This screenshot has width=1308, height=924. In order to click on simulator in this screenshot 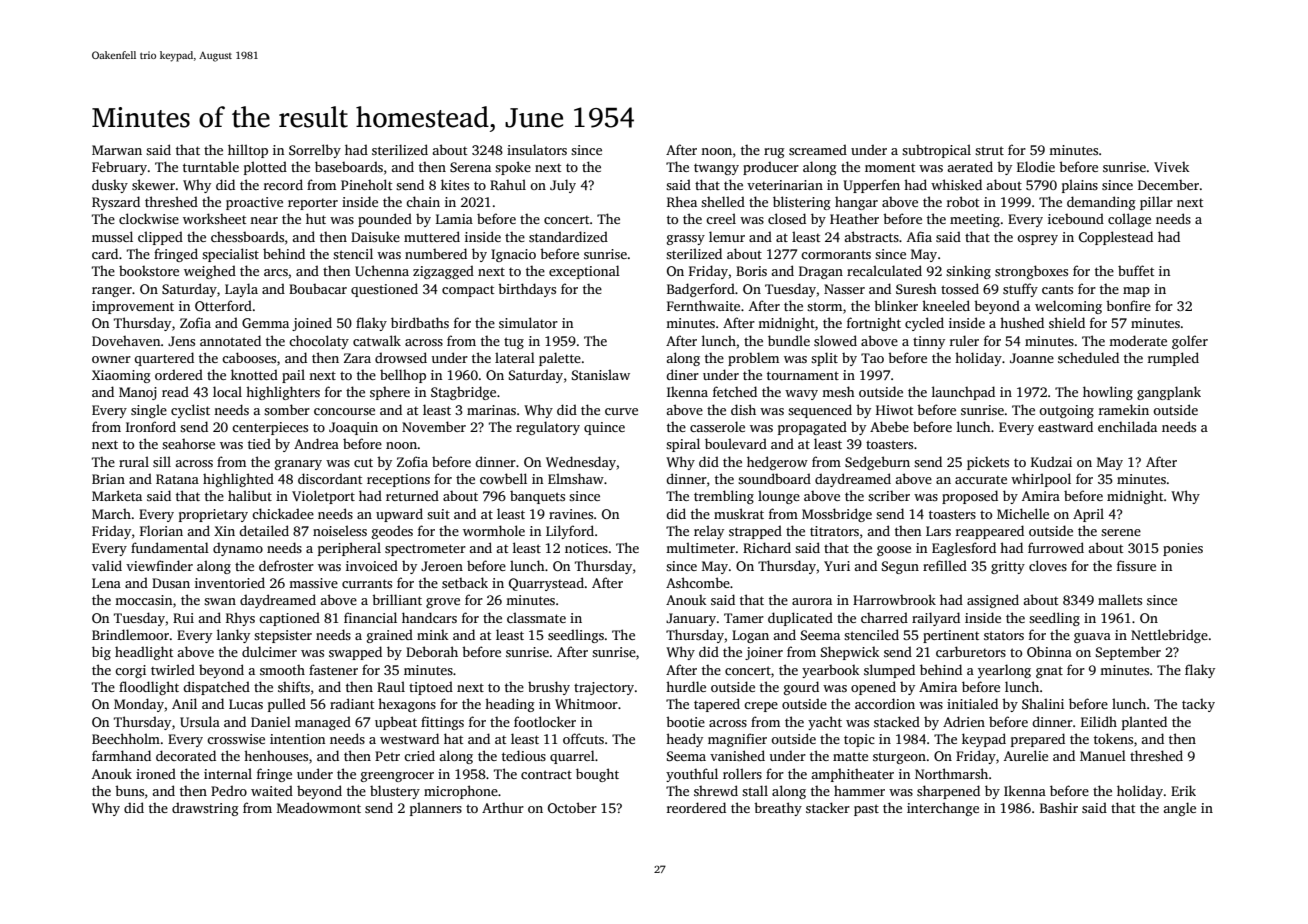, I will do `click(528, 322)`.
